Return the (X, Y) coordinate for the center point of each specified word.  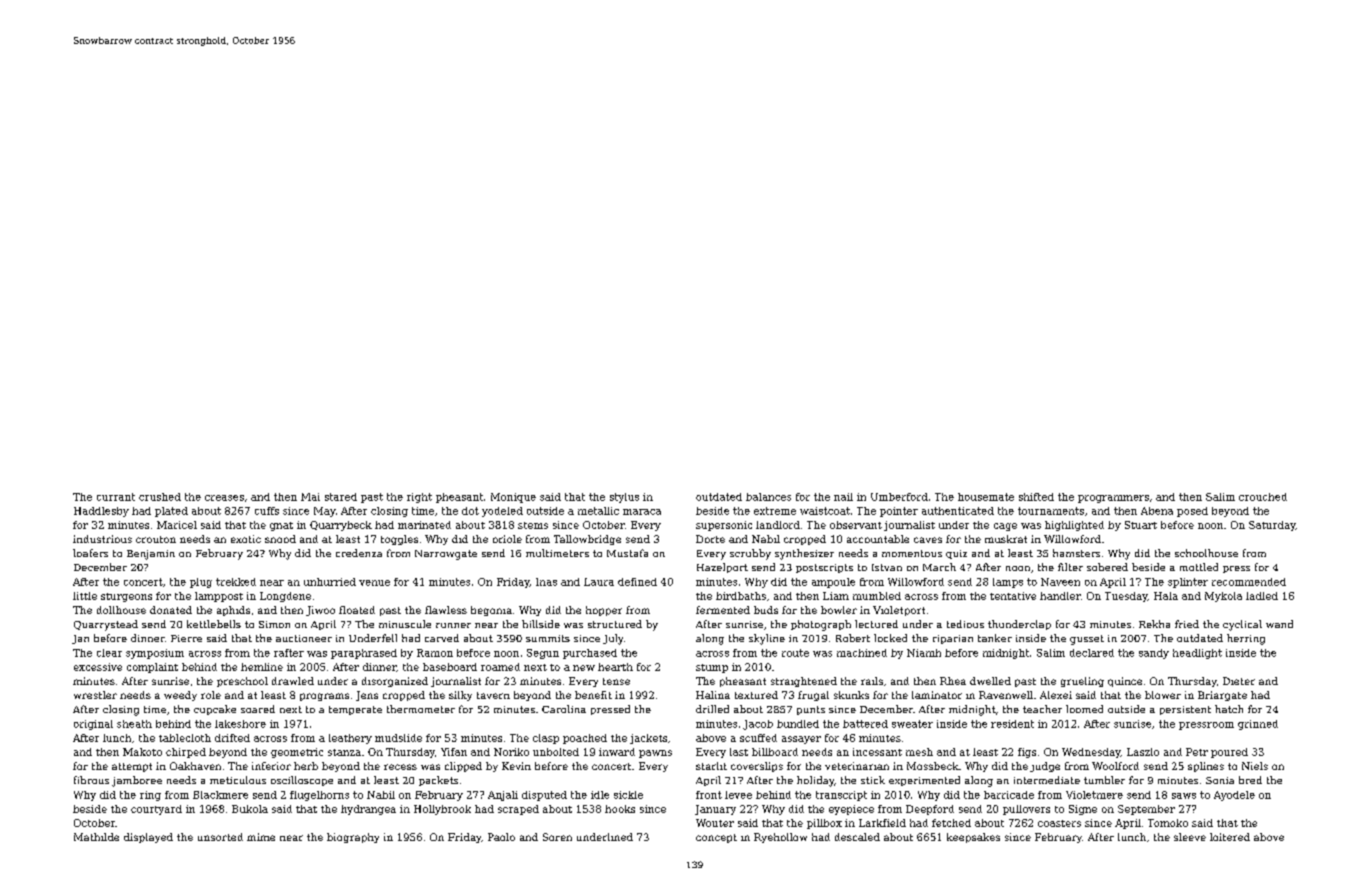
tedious (965, 624)
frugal (813, 696)
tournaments (1051, 511)
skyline (767, 639)
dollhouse (121, 610)
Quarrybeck (341, 526)
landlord (778, 525)
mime (261, 837)
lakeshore (240, 724)
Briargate (1222, 696)
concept (716, 838)
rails (872, 681)
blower (1163, 695)
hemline (262, 667)
